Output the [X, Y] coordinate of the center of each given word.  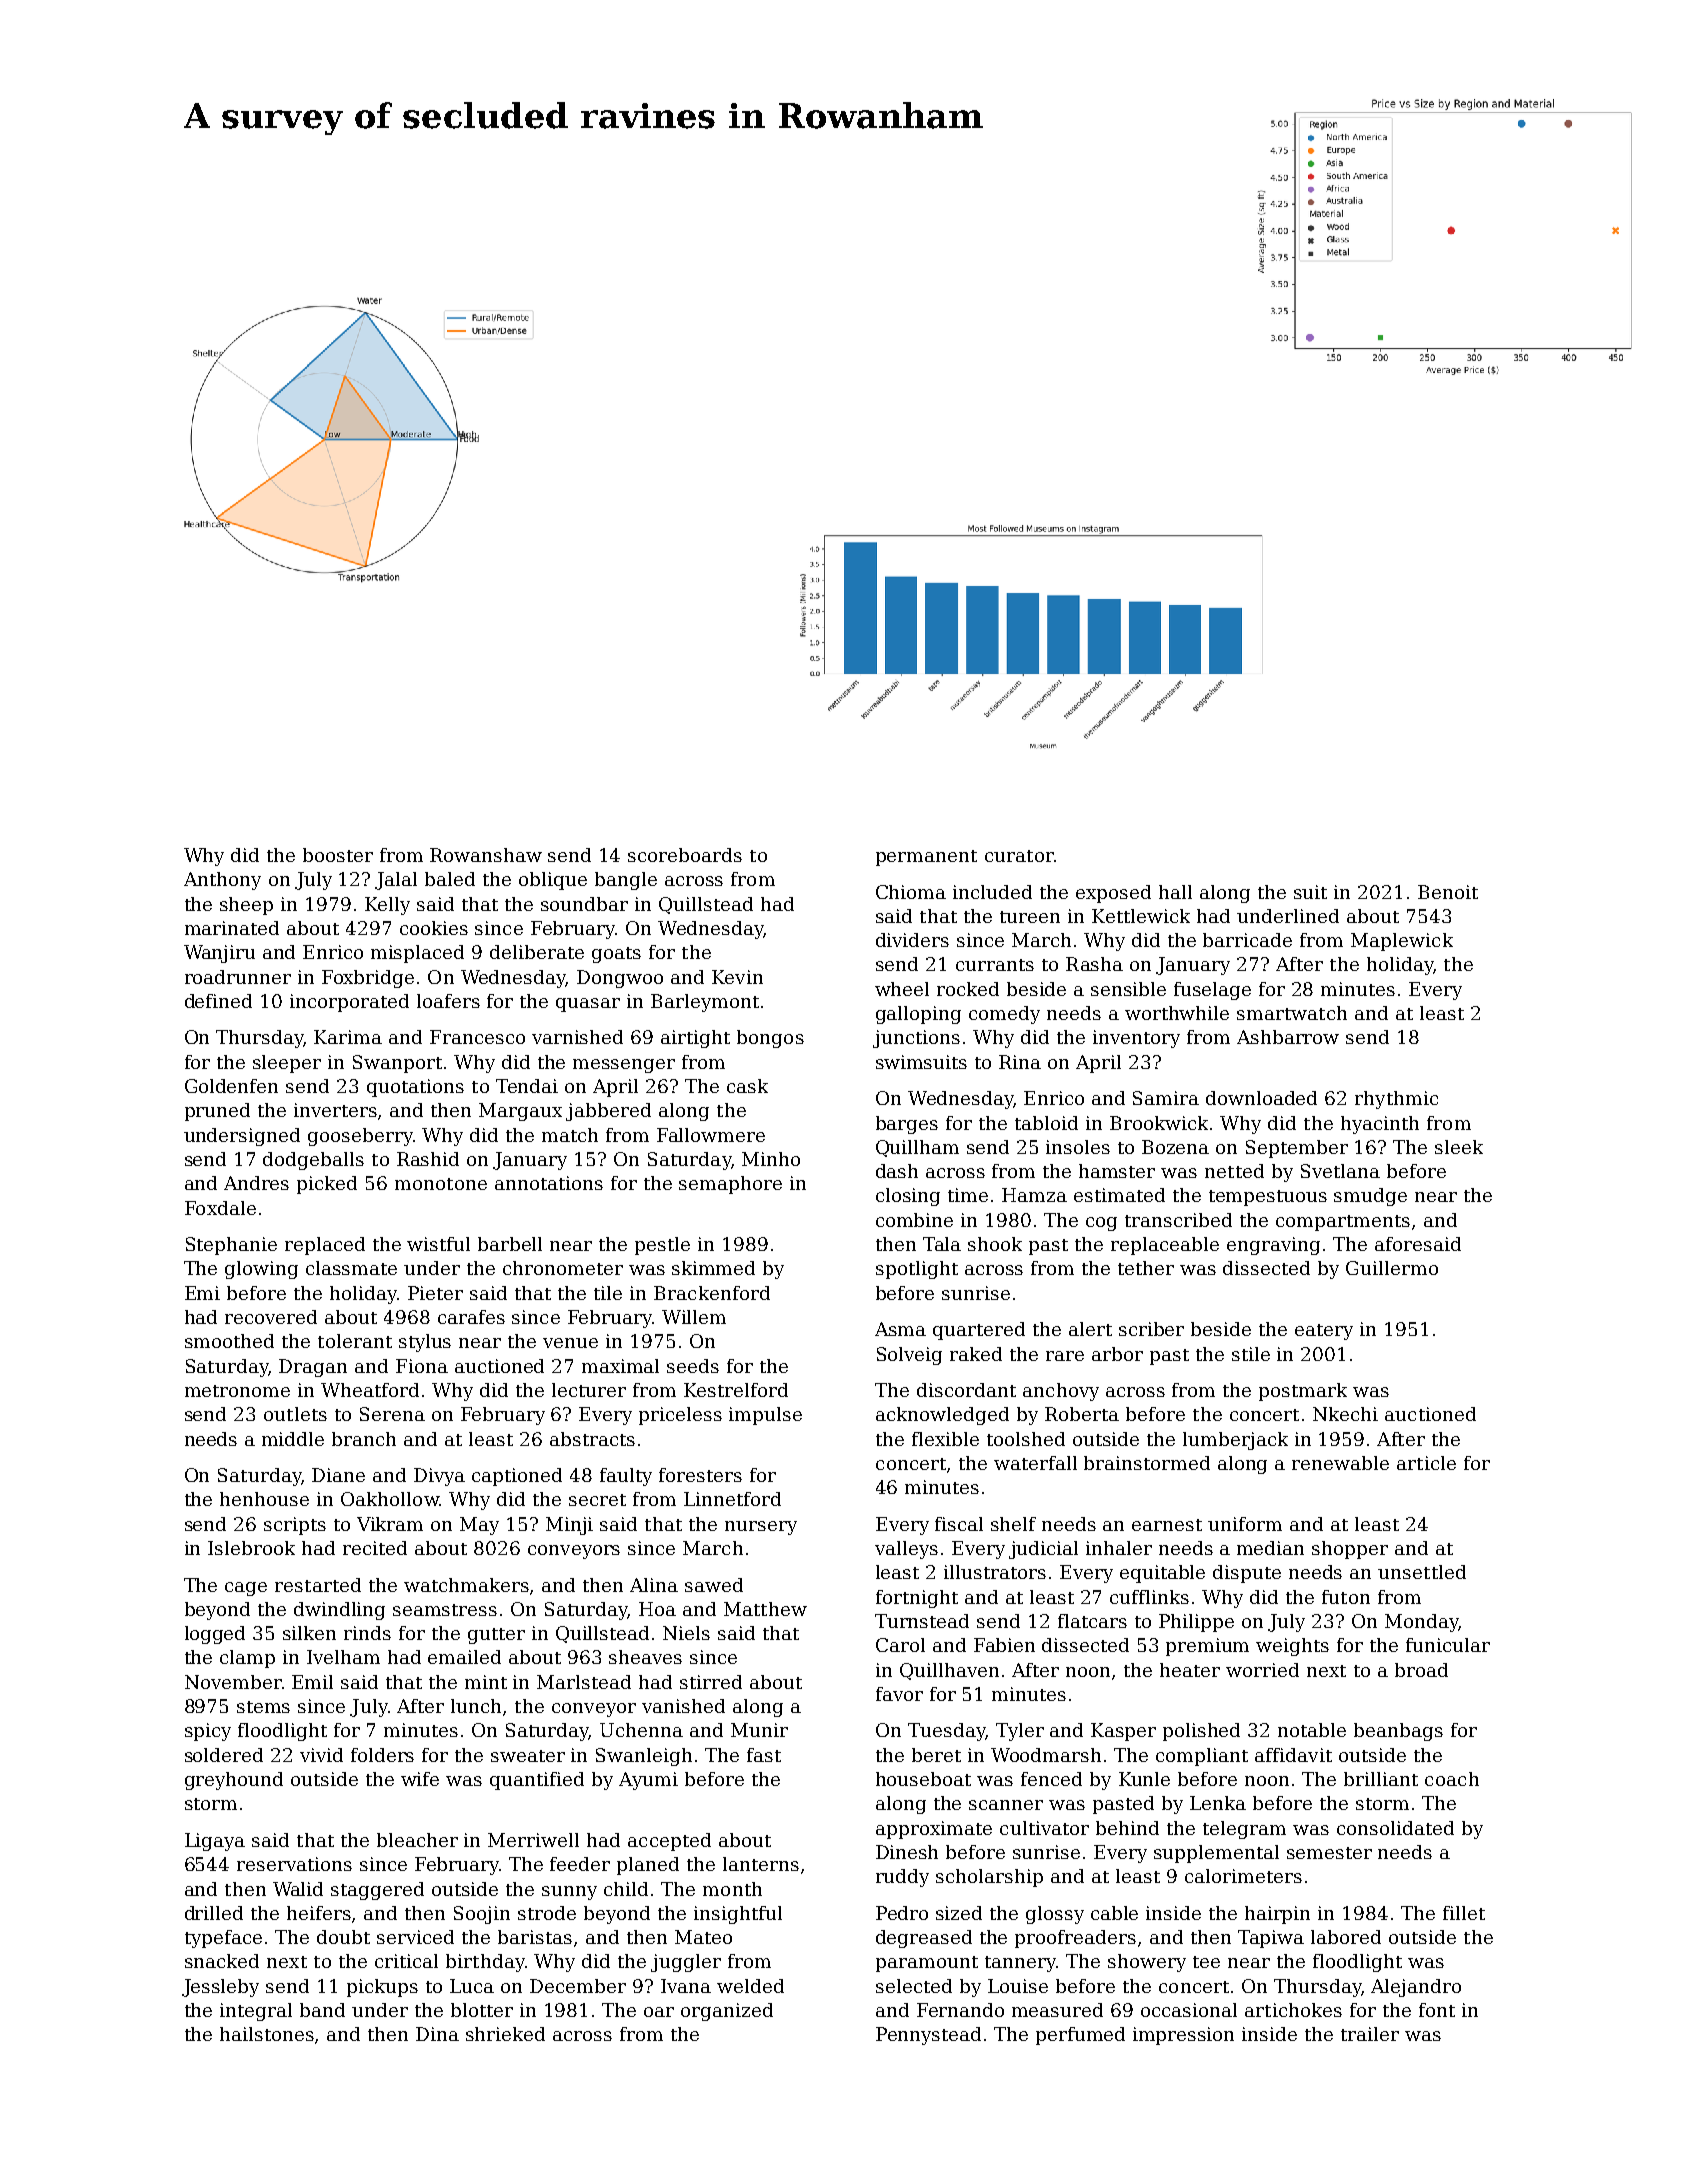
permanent [926, 858]
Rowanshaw [486, 855]
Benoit [1448, 892]
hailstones [267, 2034]
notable [1312, 1730]
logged [215, 1635]
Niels [686, 1633]
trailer [1370, 2034]
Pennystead [928, 2036]
